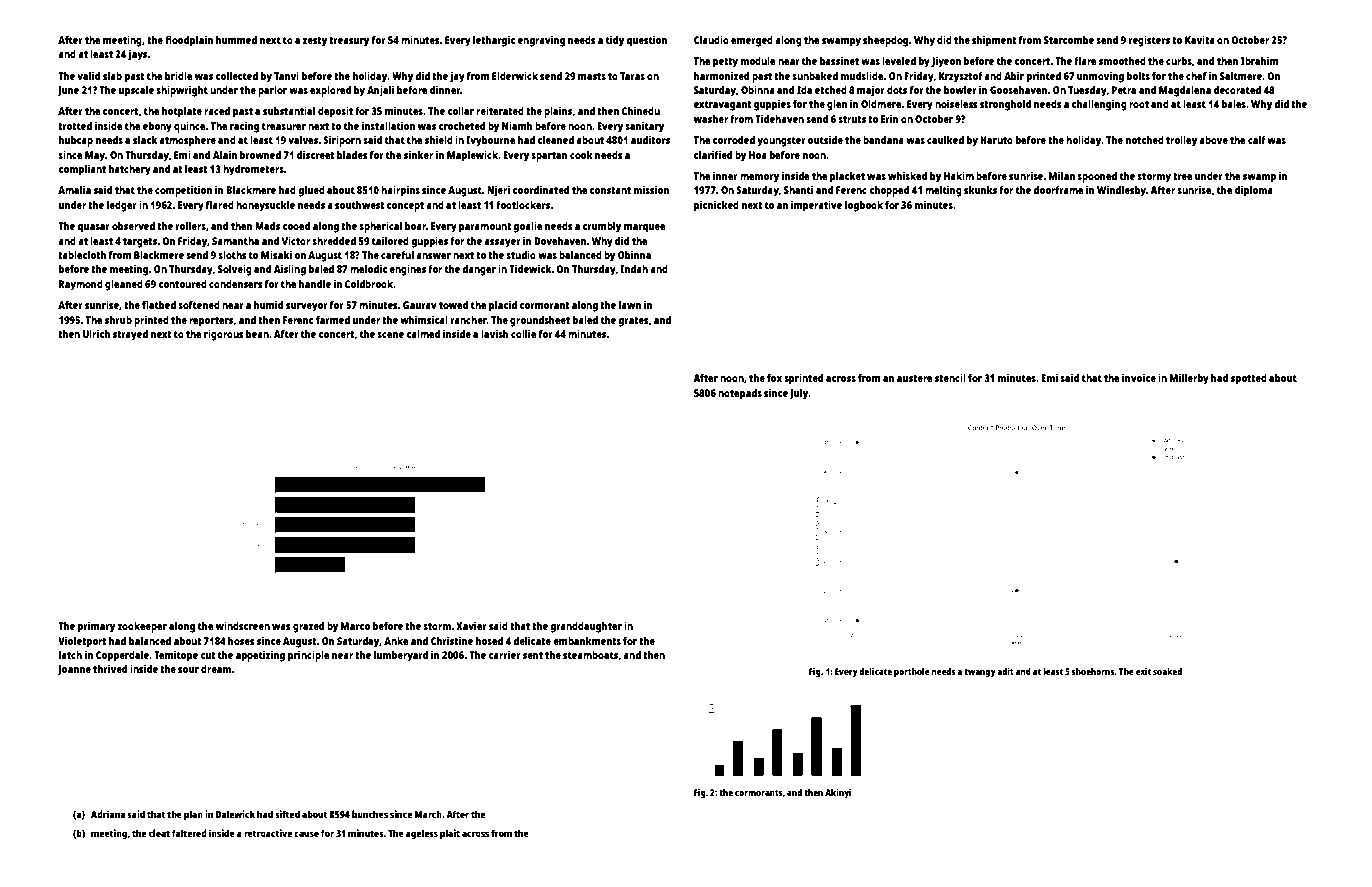 This page has height=887, width=1372. Describe the element at coordinates (838, 793) in the page. I see `Akinyi` at that location.
